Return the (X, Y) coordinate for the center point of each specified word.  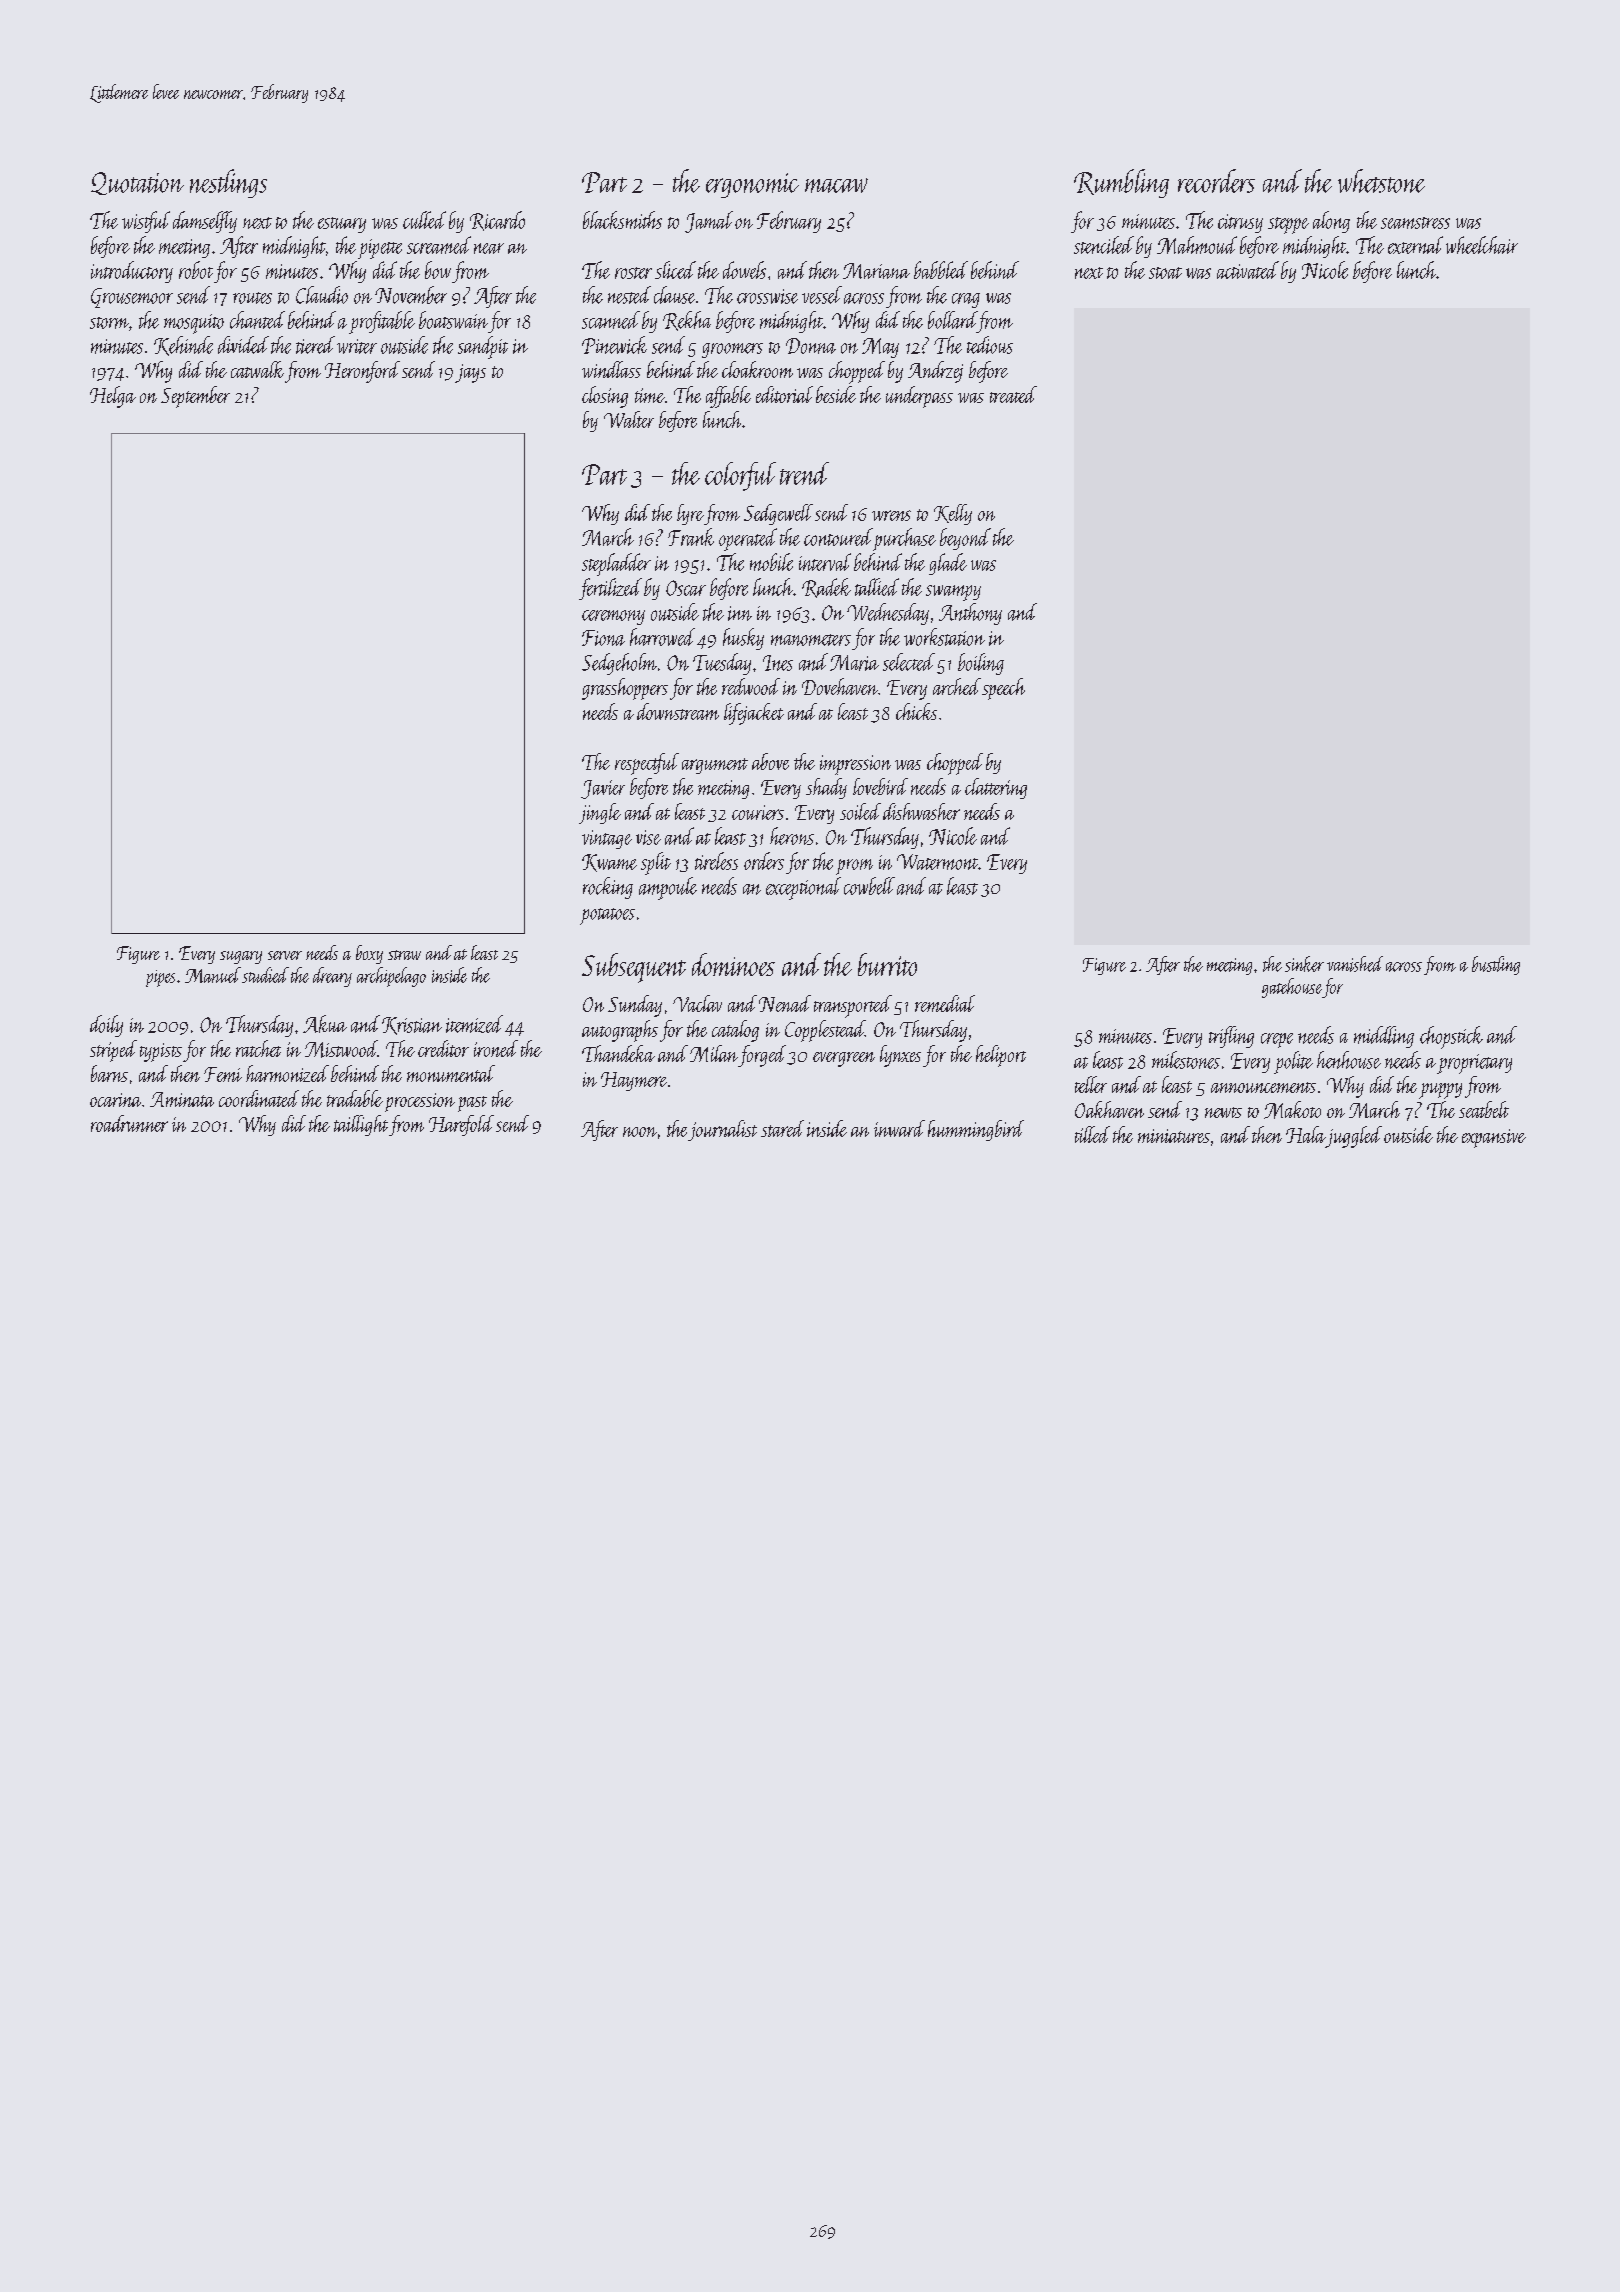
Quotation (137, 183)
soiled (860, 811)
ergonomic (752, 185)
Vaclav (697, 1003)
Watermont (937, 862)
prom (854, 867)
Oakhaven (1109, 1109)
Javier (603, 789)
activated (1248, 270)
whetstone (1381, 181)
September (195, 397)
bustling (1496, 965)
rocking (608, 888)
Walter (629, 419)
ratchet (258, 1048)
